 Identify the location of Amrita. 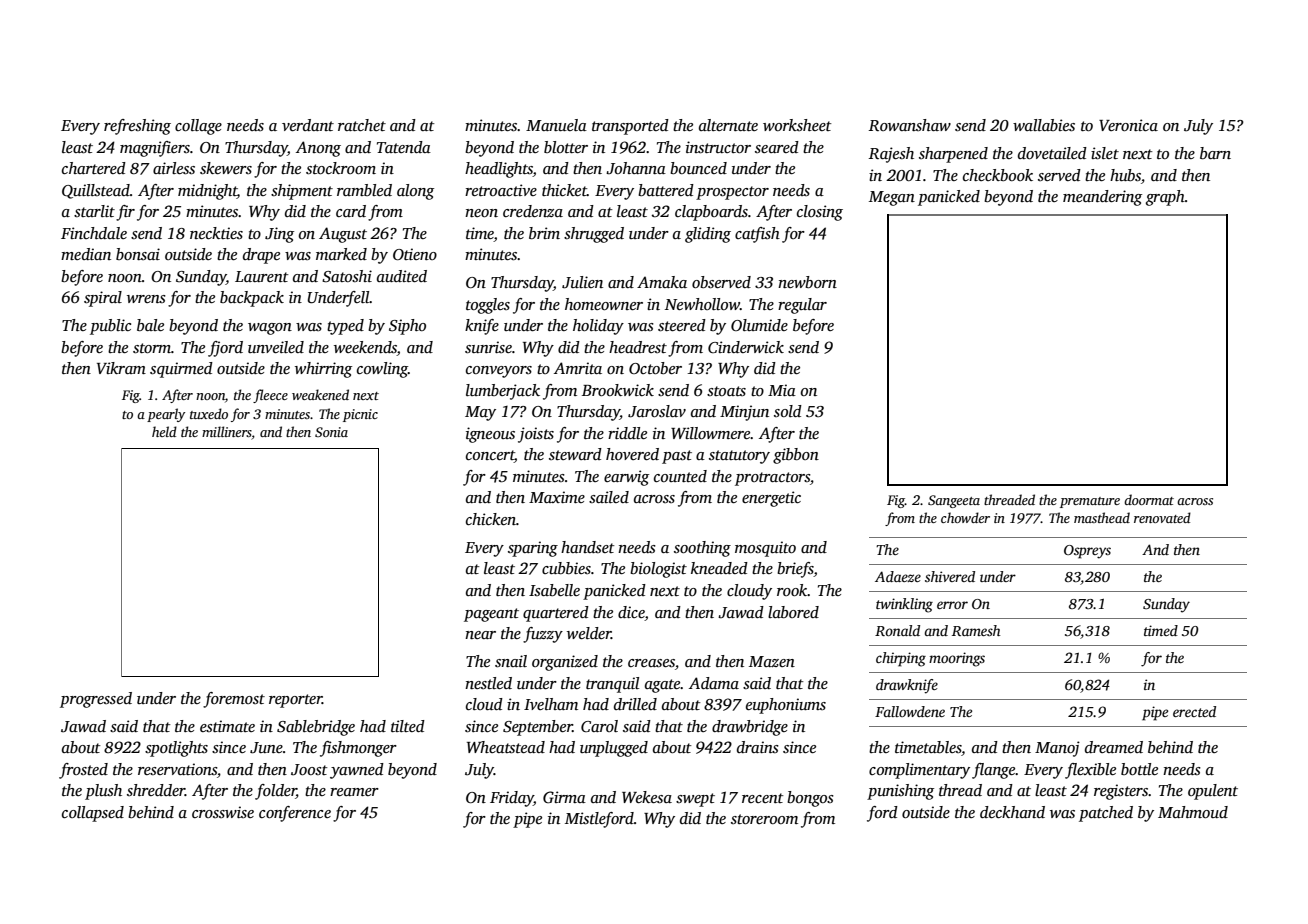
(578, 368).
